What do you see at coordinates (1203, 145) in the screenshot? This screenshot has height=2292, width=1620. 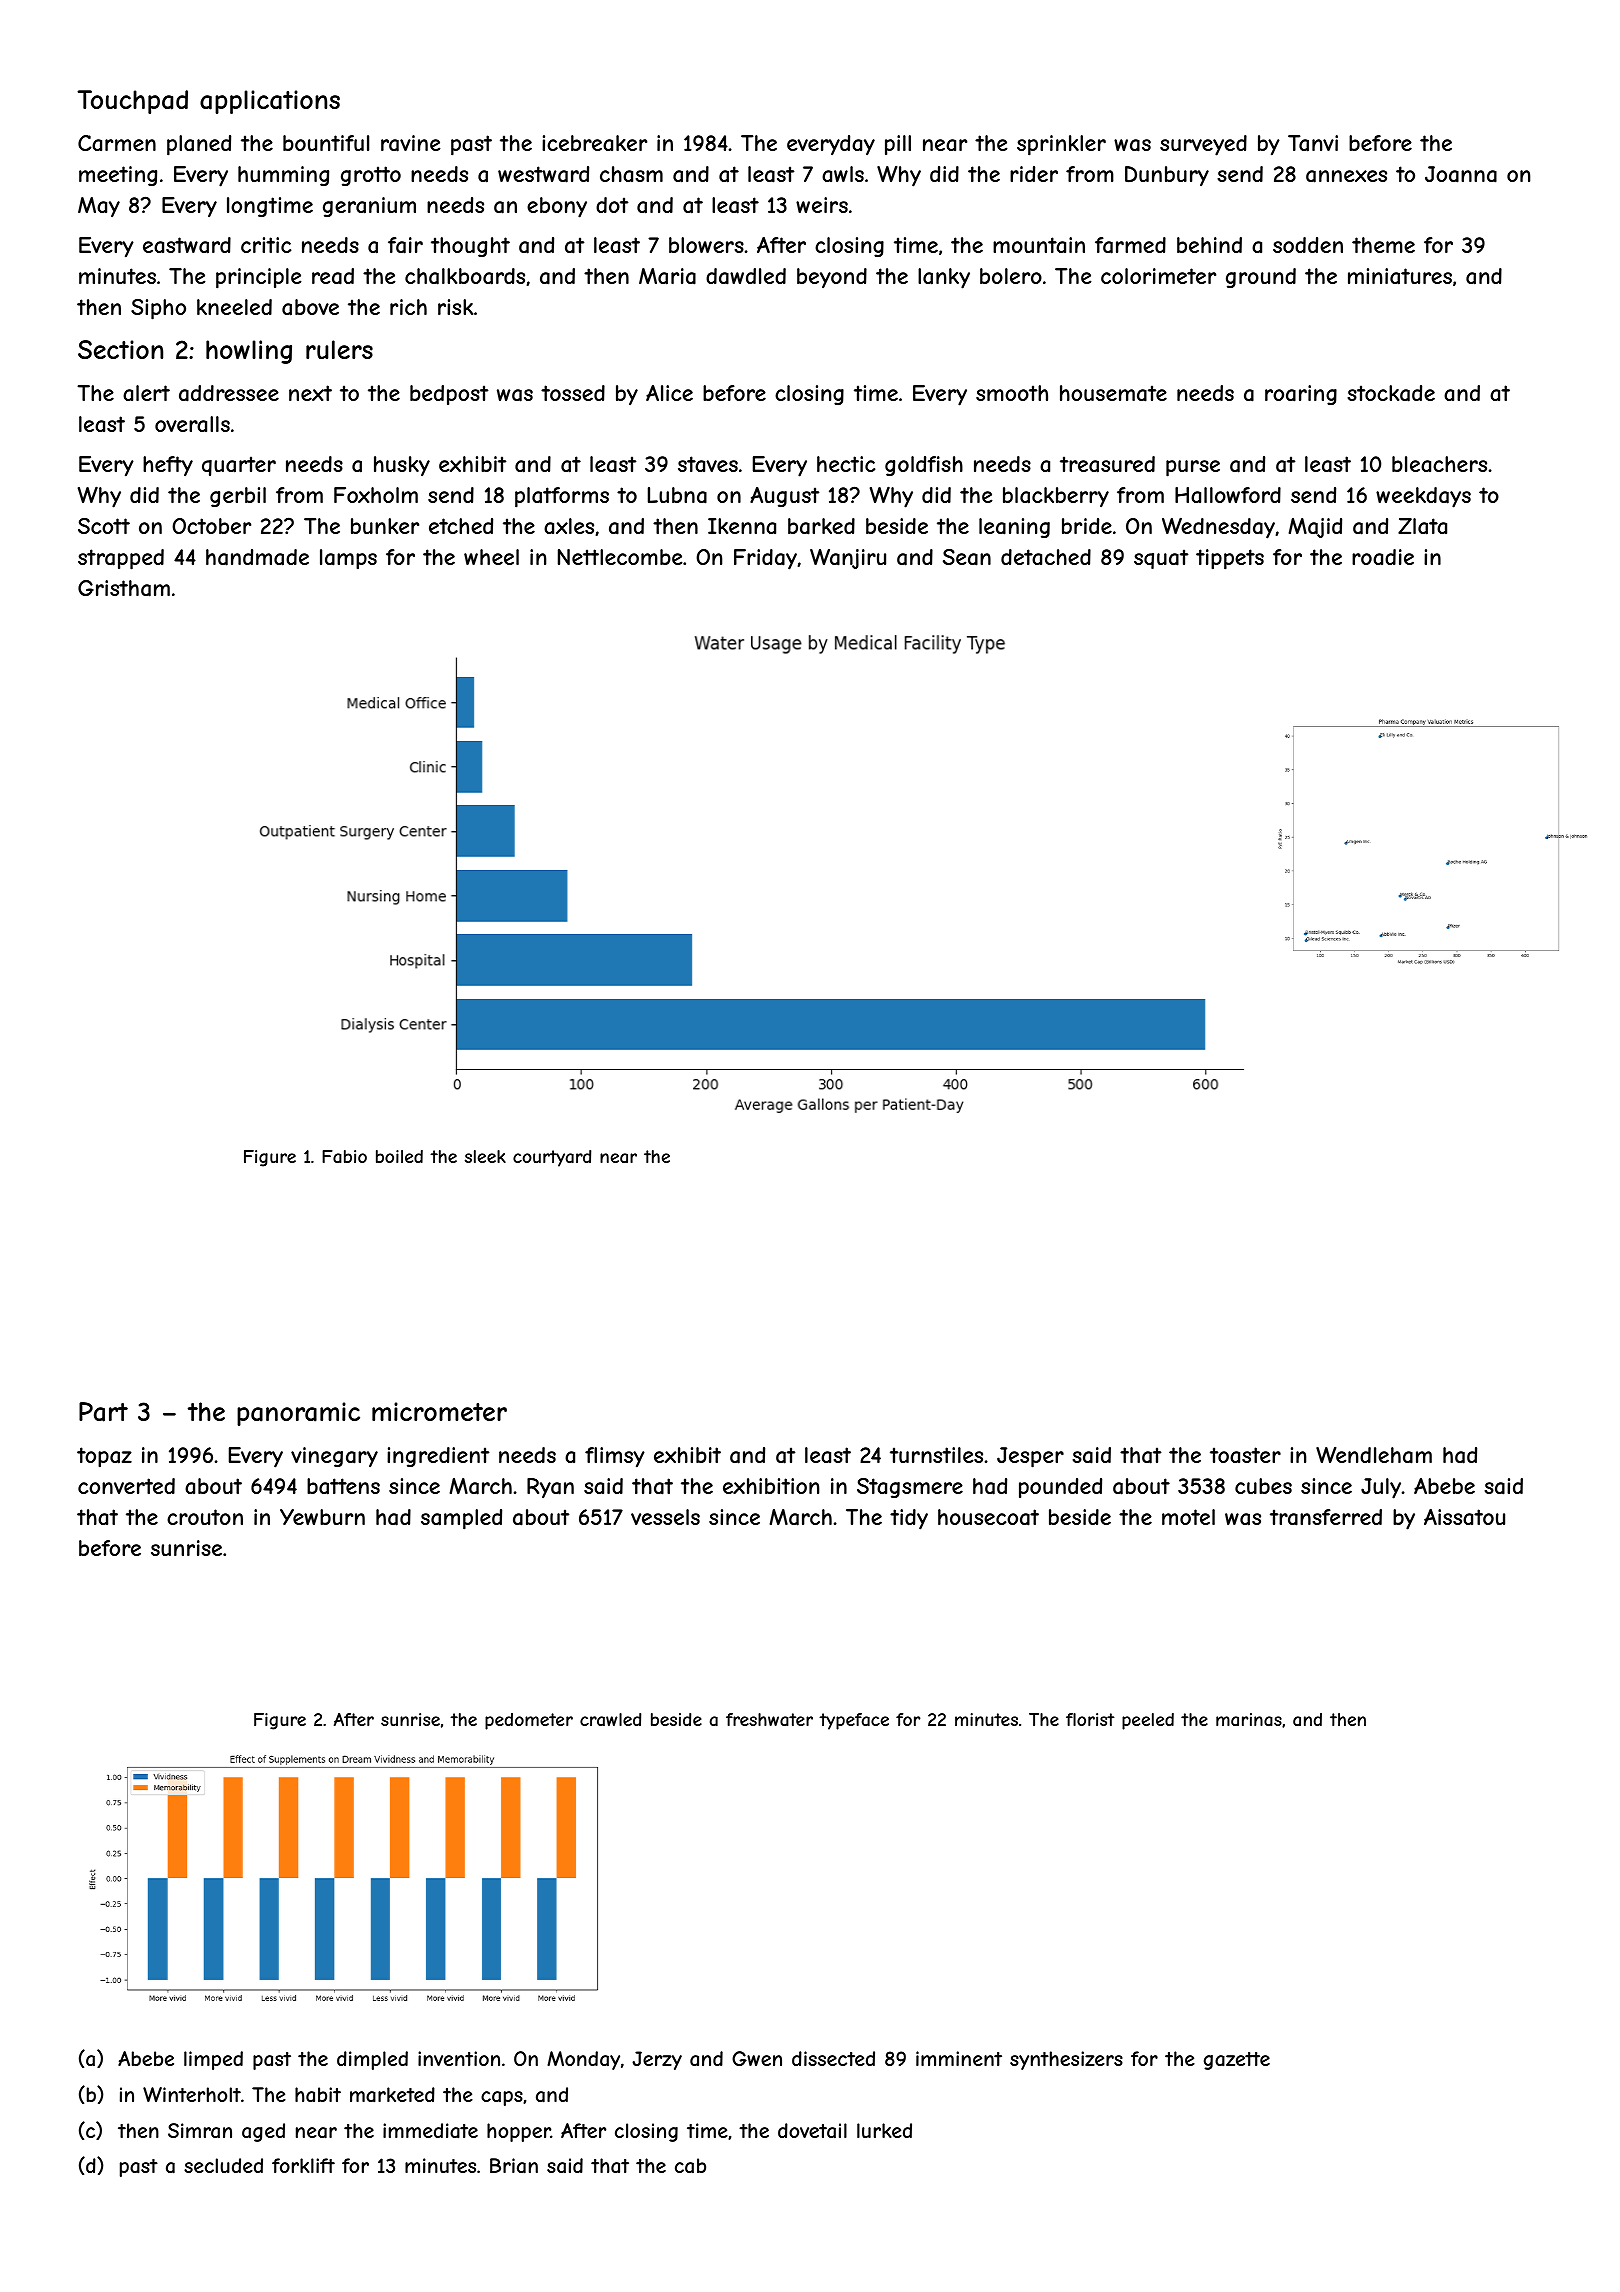 I see `surveyed` at bounding box center [1203, 145].
